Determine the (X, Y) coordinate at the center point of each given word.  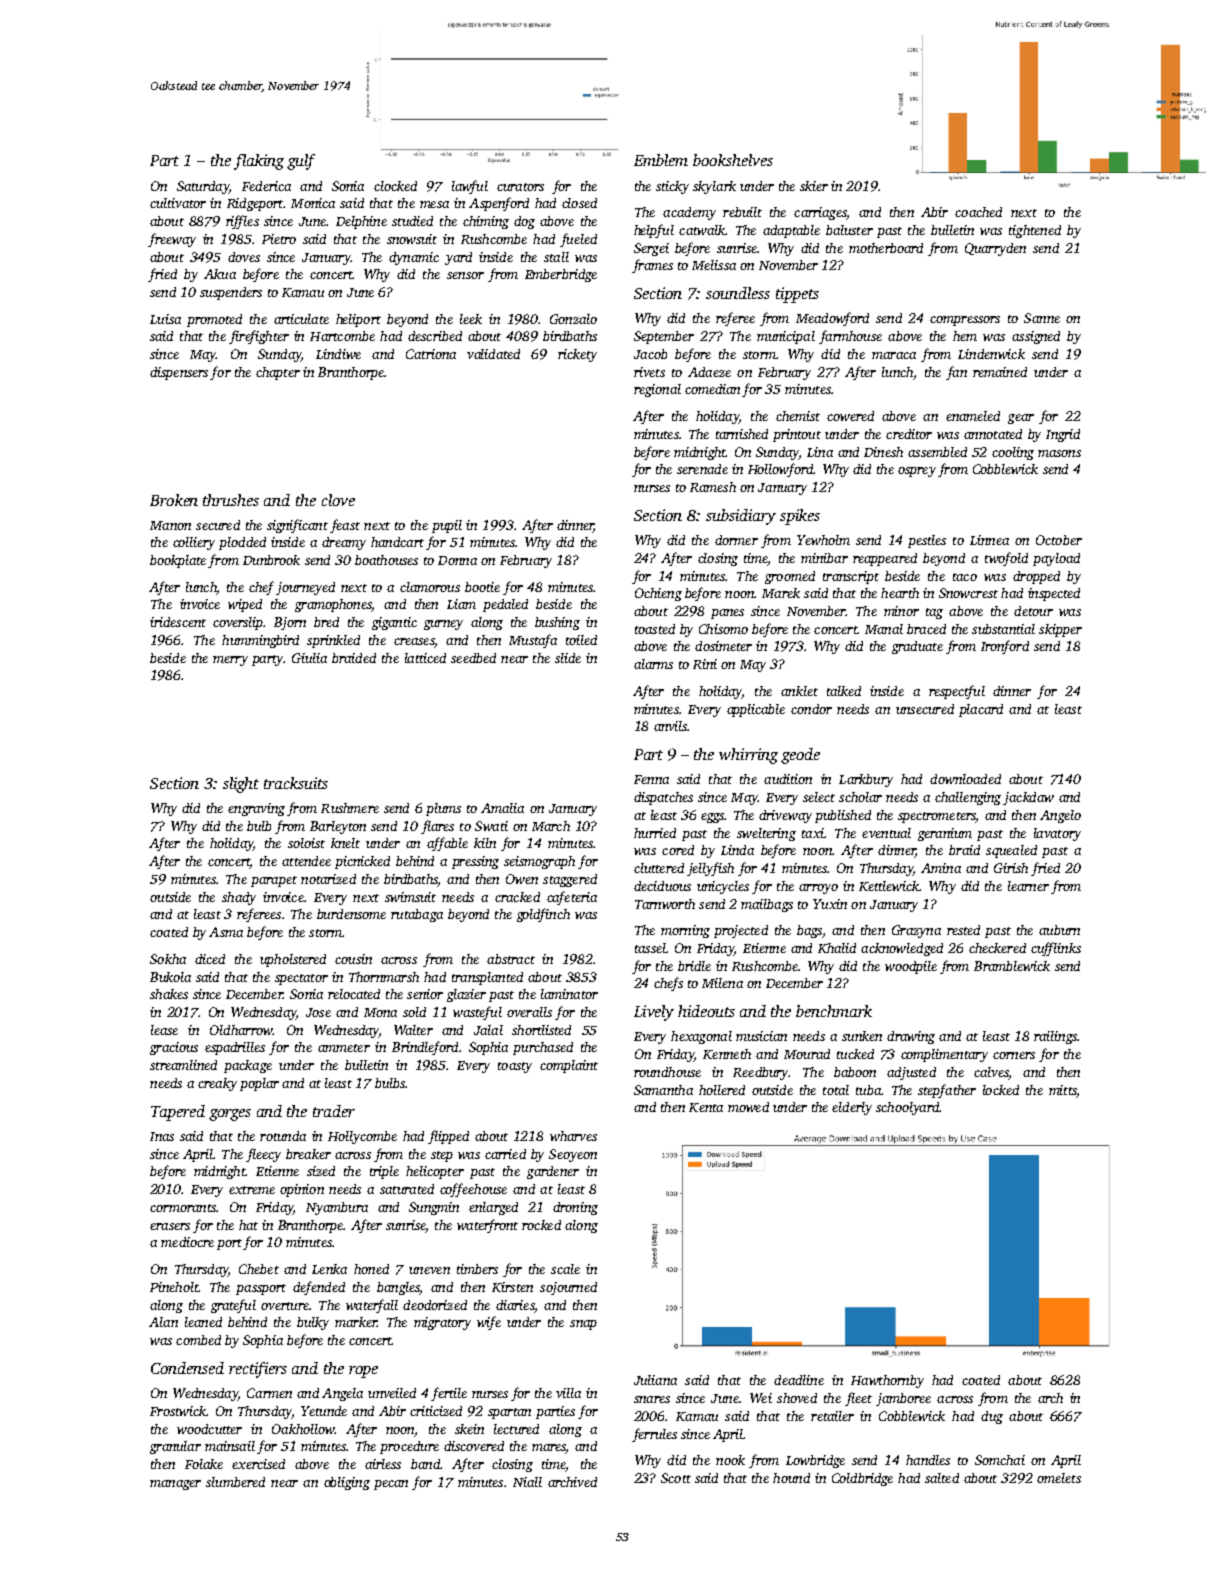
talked (844, 691)
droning (575, 1208)
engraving (256, 809)
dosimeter (723, 646)
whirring (748, 756)
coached (978, 212)
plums (443, 809)
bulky (313, 1323)
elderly (852, 1108)
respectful (957, 692)
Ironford (1005, 647)
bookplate (178, 561)
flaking (259, 162)
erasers (170, 1226)
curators (520, 187)
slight (241, 785)
